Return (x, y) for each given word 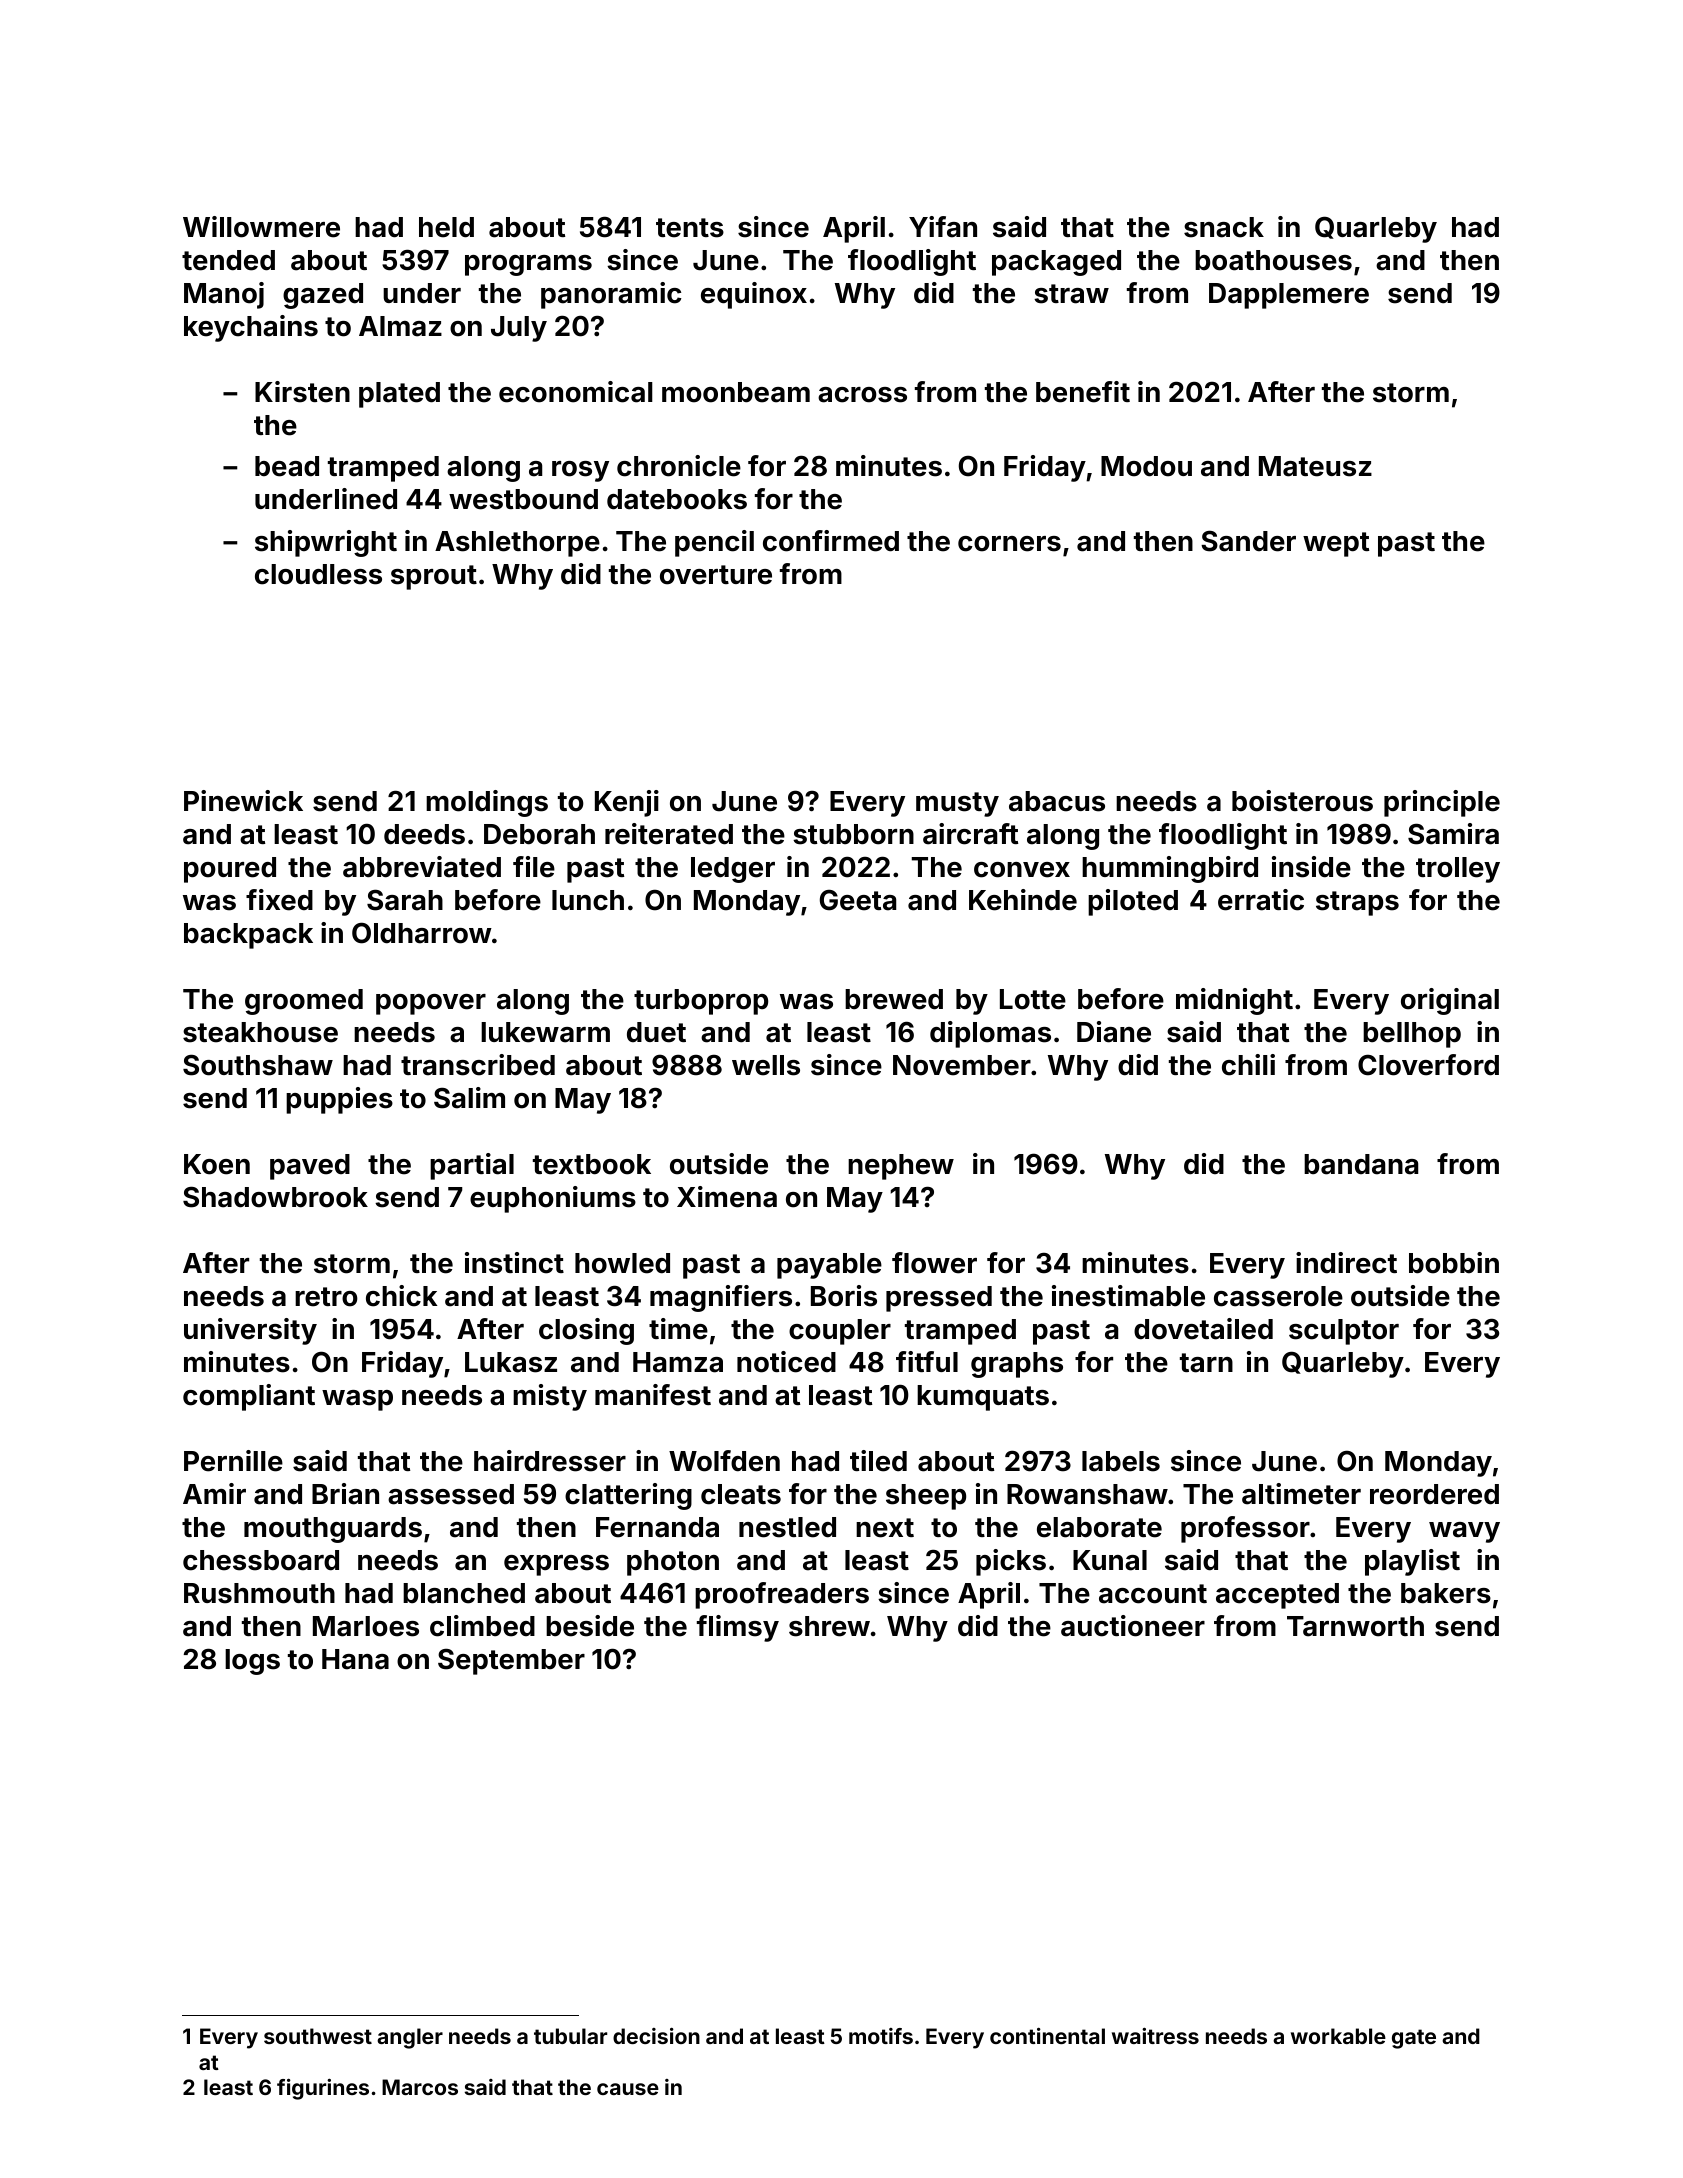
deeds (424, 834)
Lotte (1033, 999)
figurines (323, 2089)
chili (1248, 1065)
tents (690, 228)
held (446, 227)
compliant (249, 1397)
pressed (939, 1299)
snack (1224, 227)
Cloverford (1428, 1065)
